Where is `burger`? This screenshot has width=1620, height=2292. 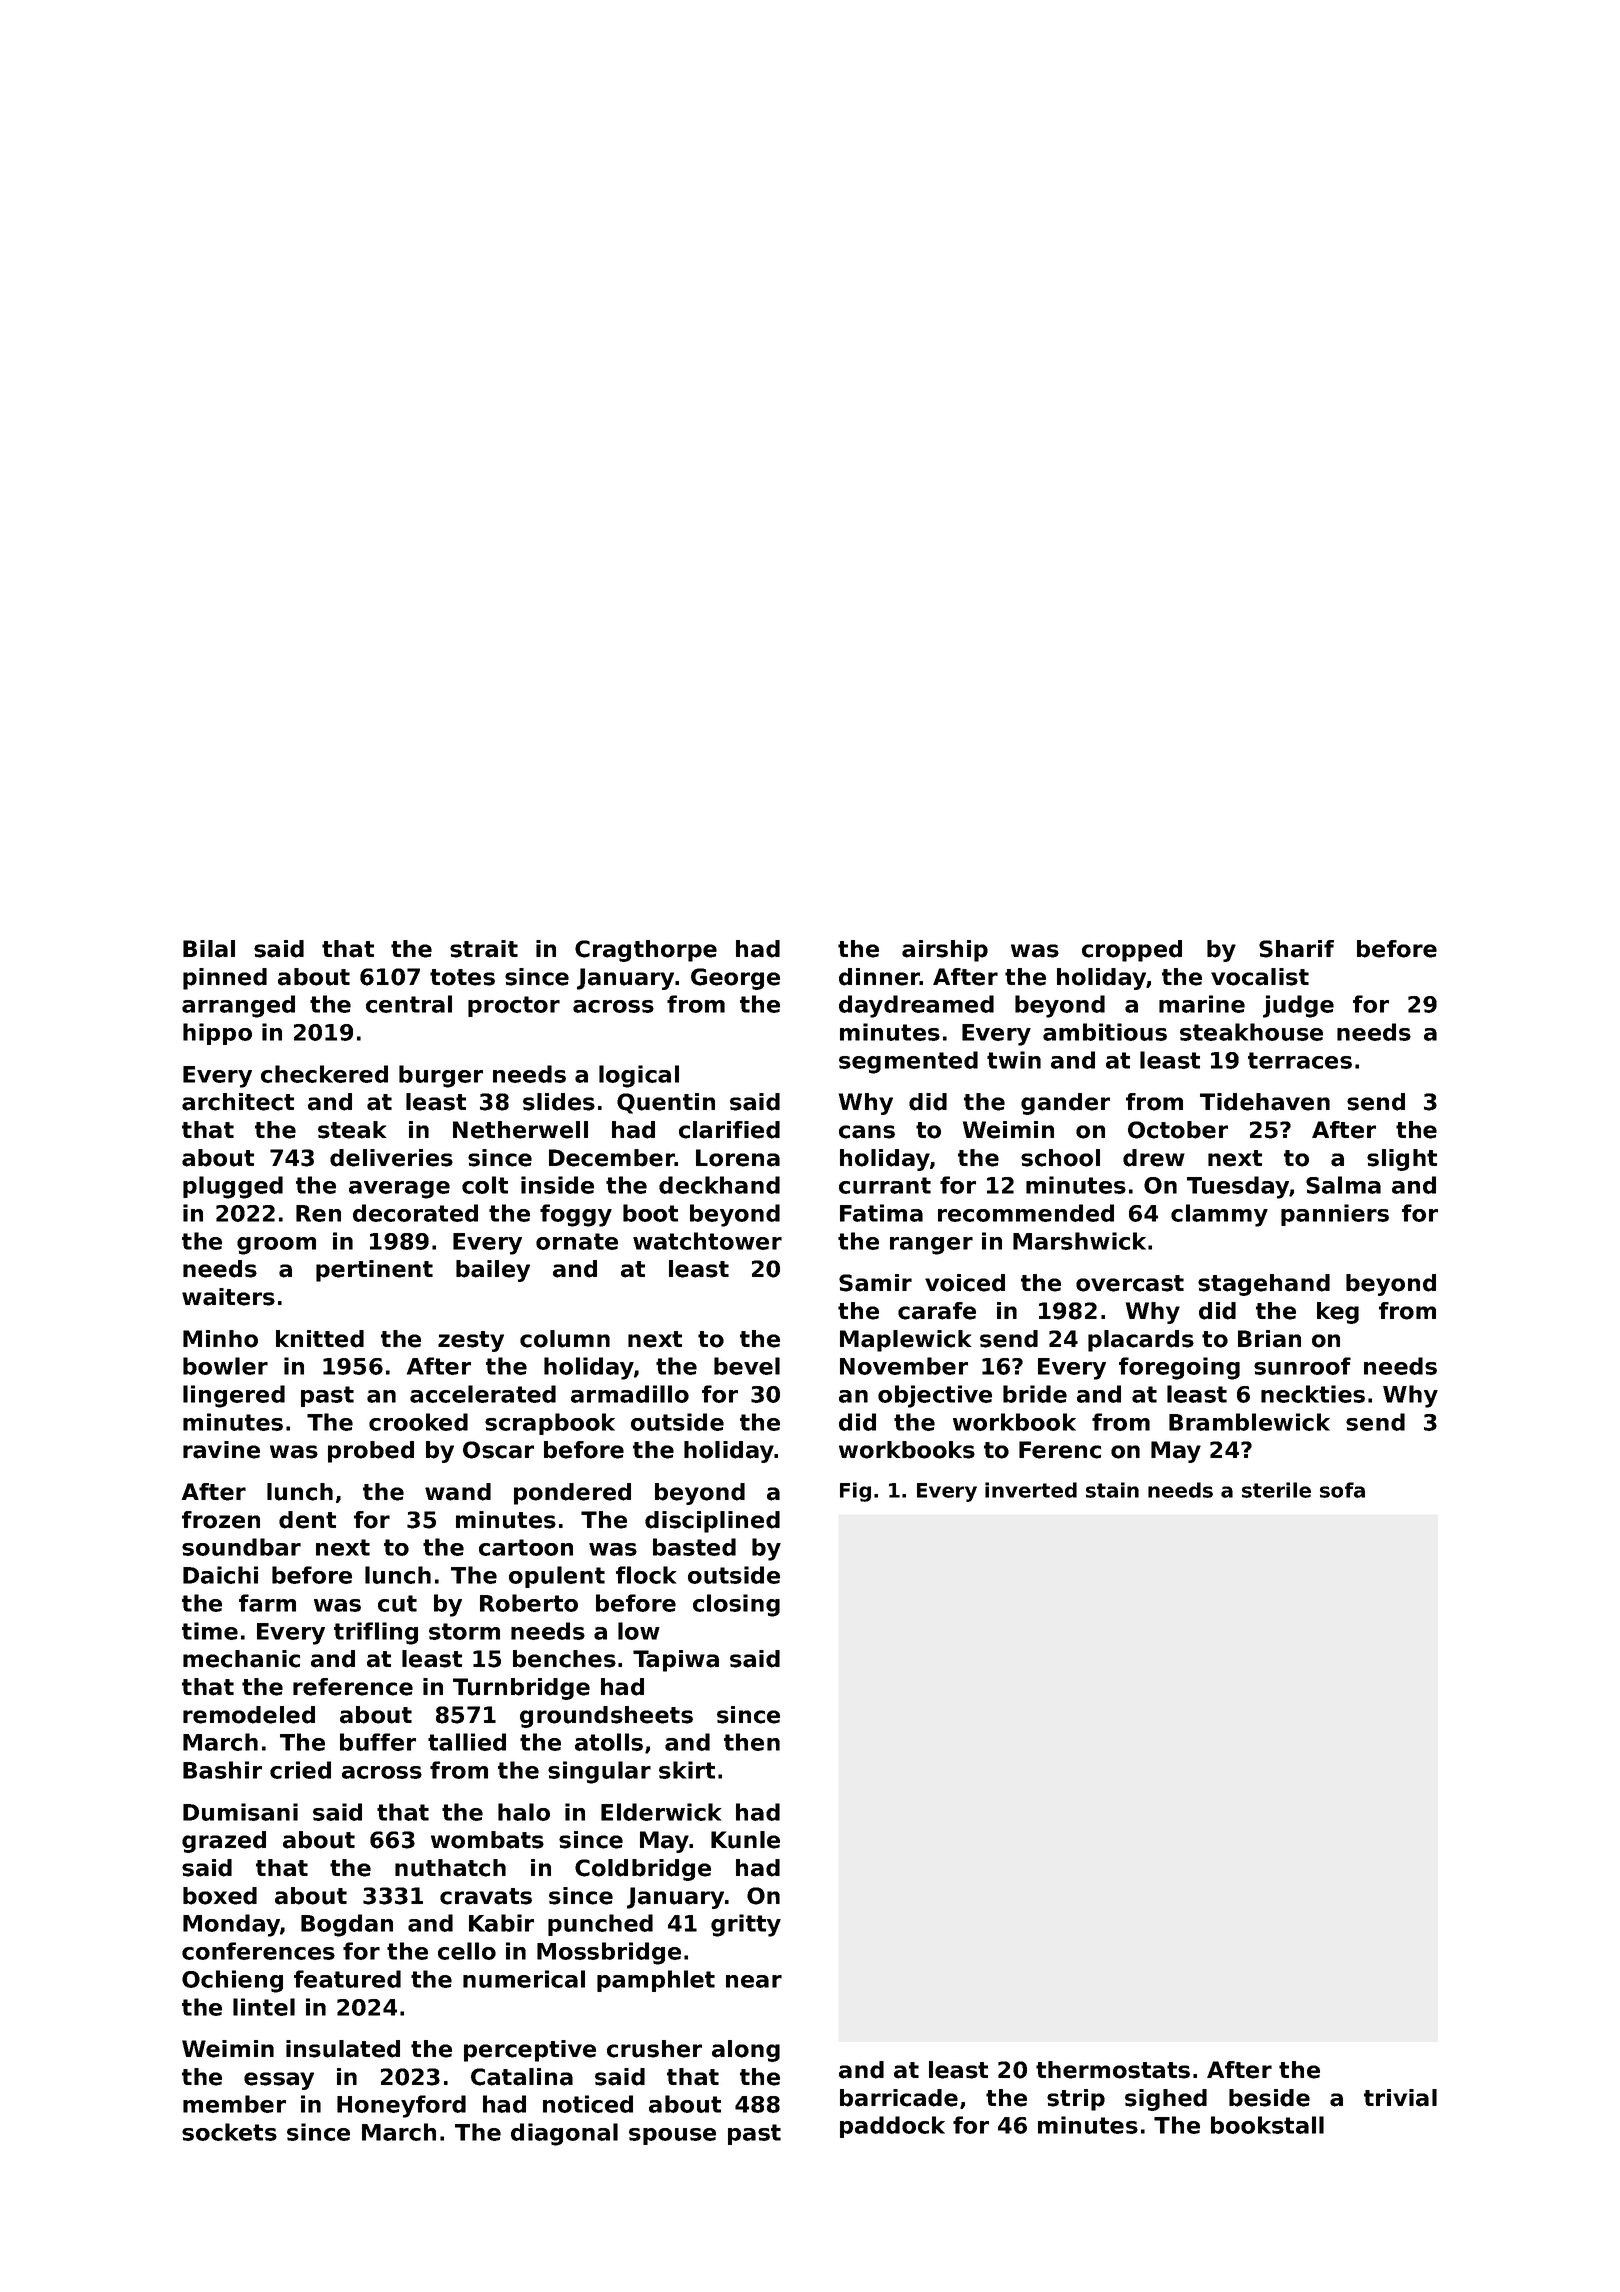
burger is located at coordinates (441, 1076).
